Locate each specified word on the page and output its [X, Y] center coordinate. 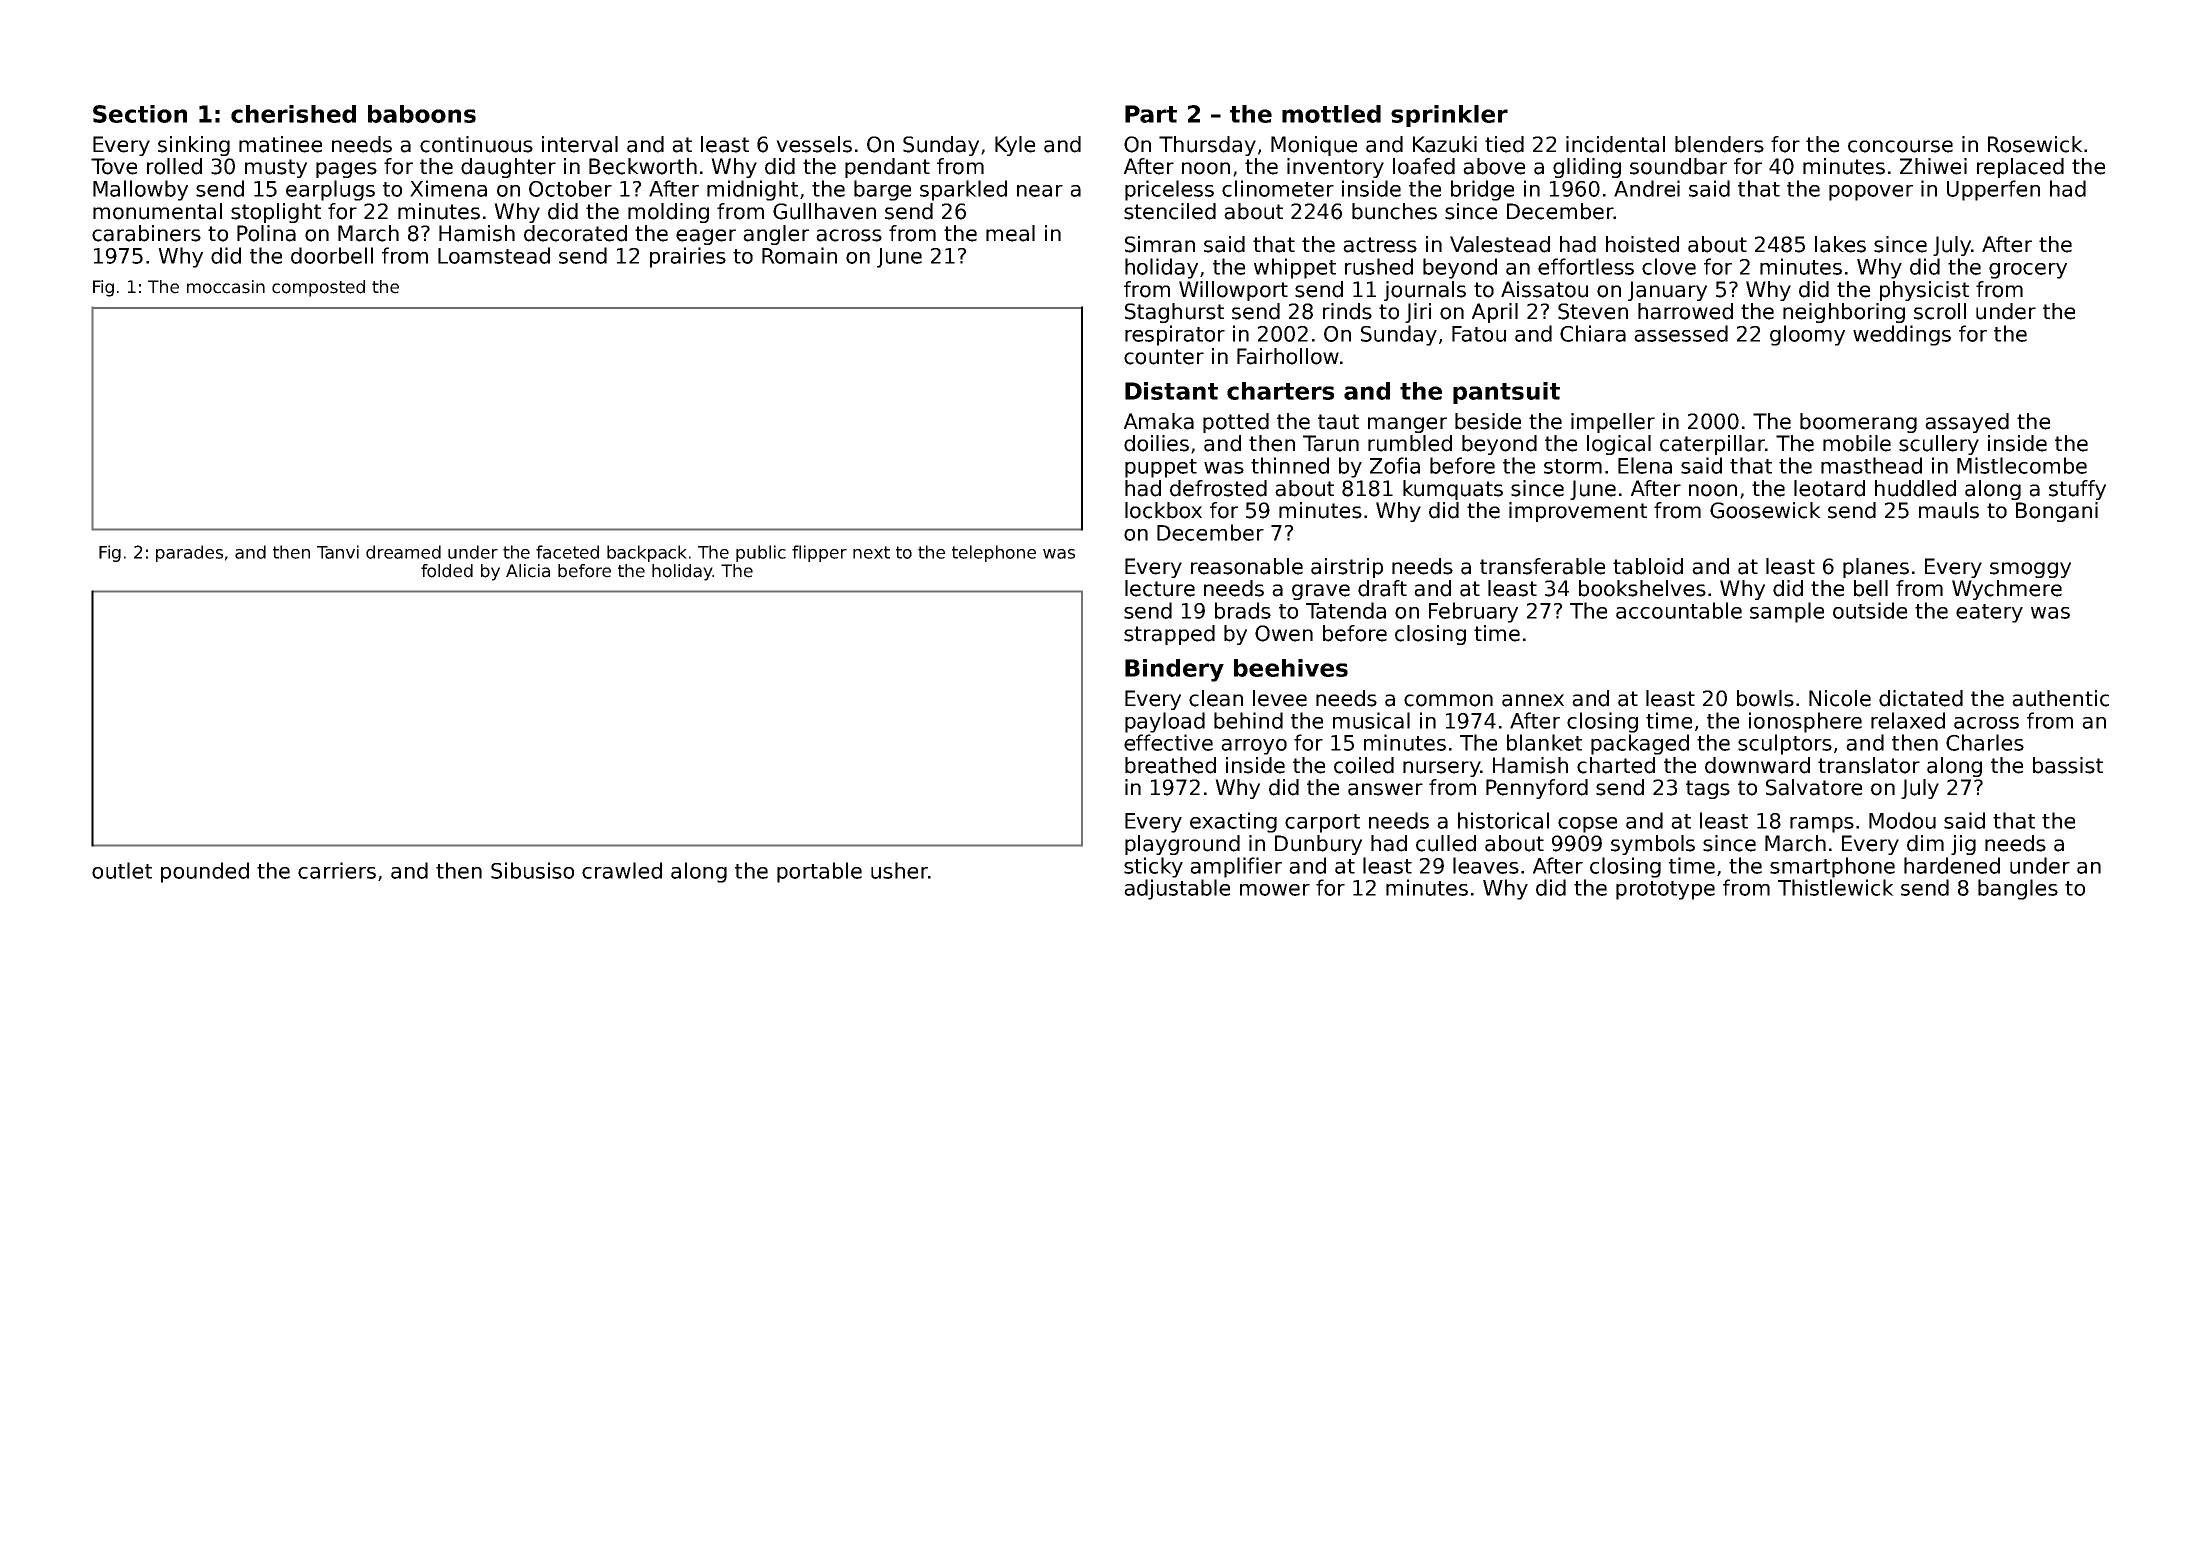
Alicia [528, 571]
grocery [2028, 271]
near [1040, 191]
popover [1871, 193]
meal [1010, 233]
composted [318, 288]
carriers [337, 870]
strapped [1169, 635]
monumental [157, 211]
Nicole [1840, 698]
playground [1182, 845]
